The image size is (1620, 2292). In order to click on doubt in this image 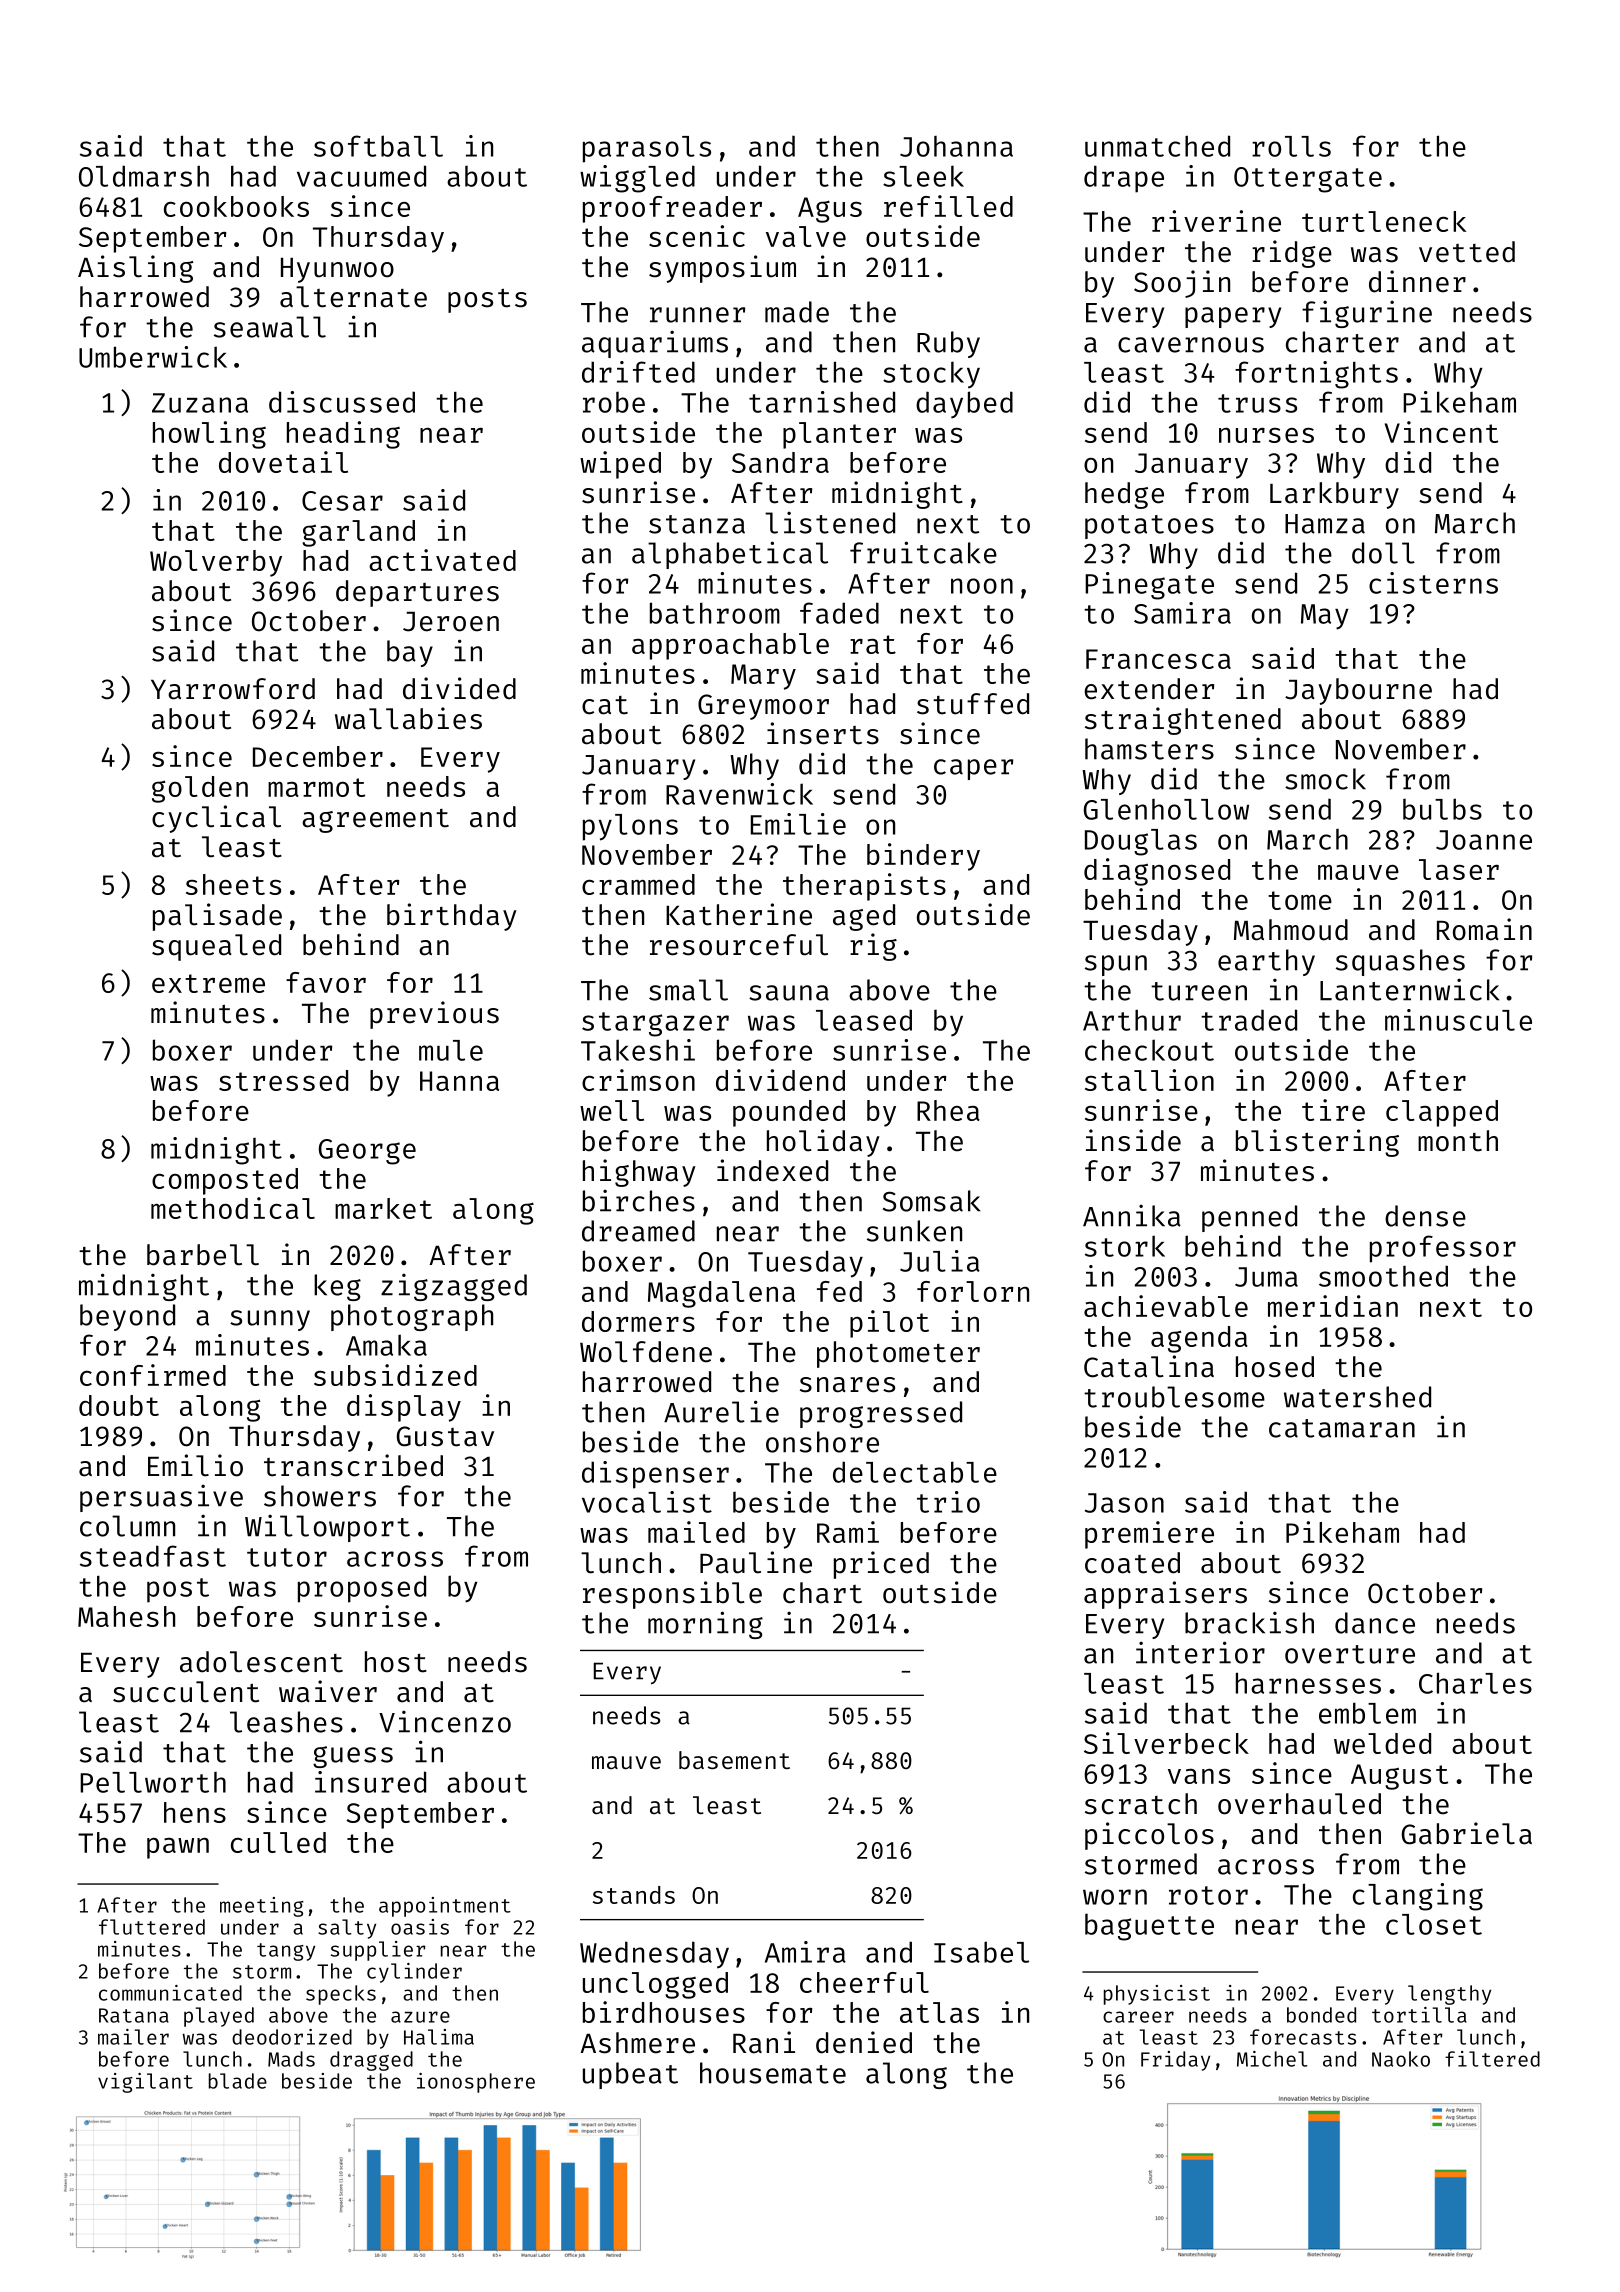, I will do `click(119, 1405)`.
